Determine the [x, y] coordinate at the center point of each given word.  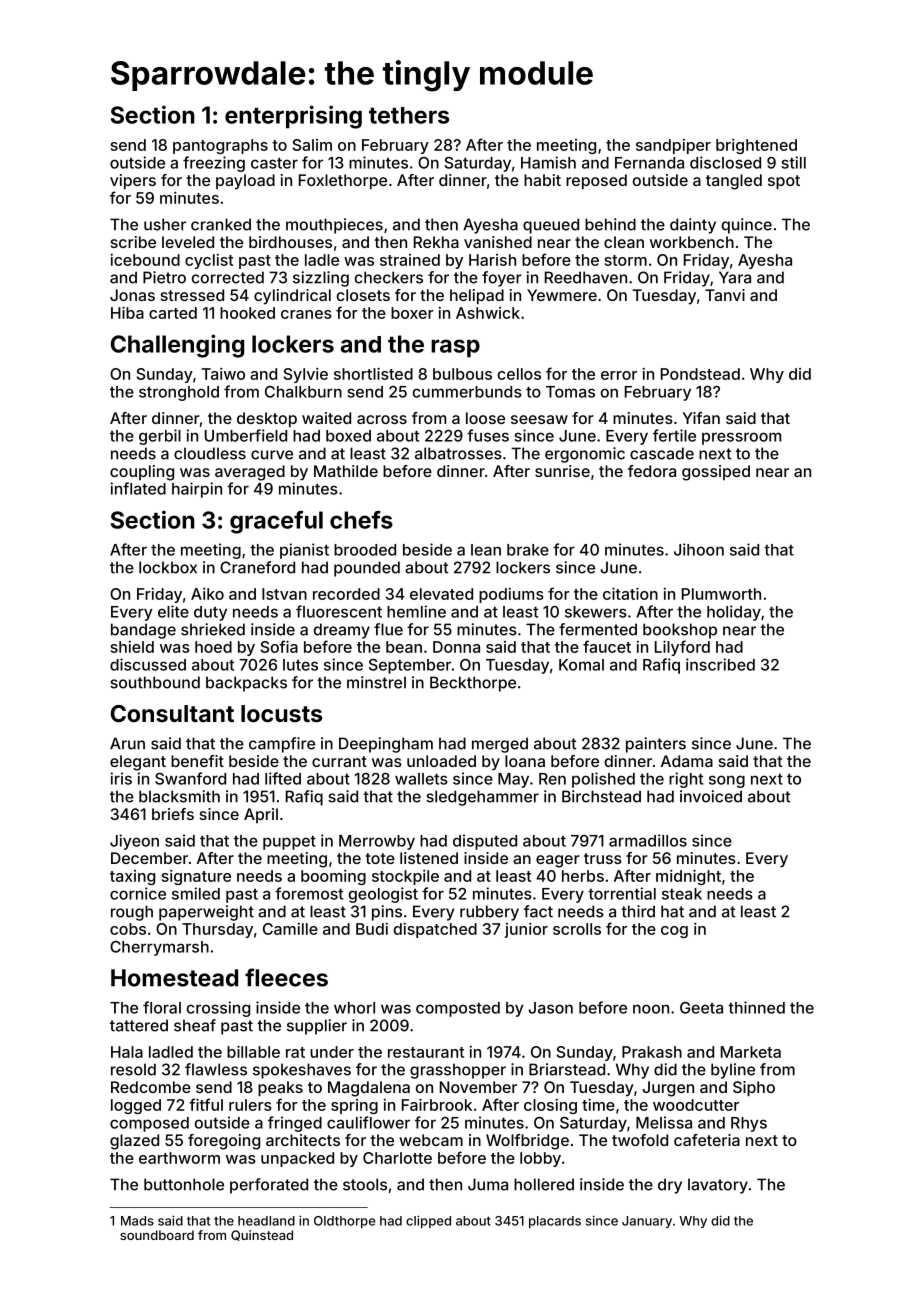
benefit [197, 761]
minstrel [376, 682]
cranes [306, 314]
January [647, 1222]
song [727, 781]
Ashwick [488, 313]
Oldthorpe [345, 1222]
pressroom [741, 438]
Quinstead [262, 1235]
